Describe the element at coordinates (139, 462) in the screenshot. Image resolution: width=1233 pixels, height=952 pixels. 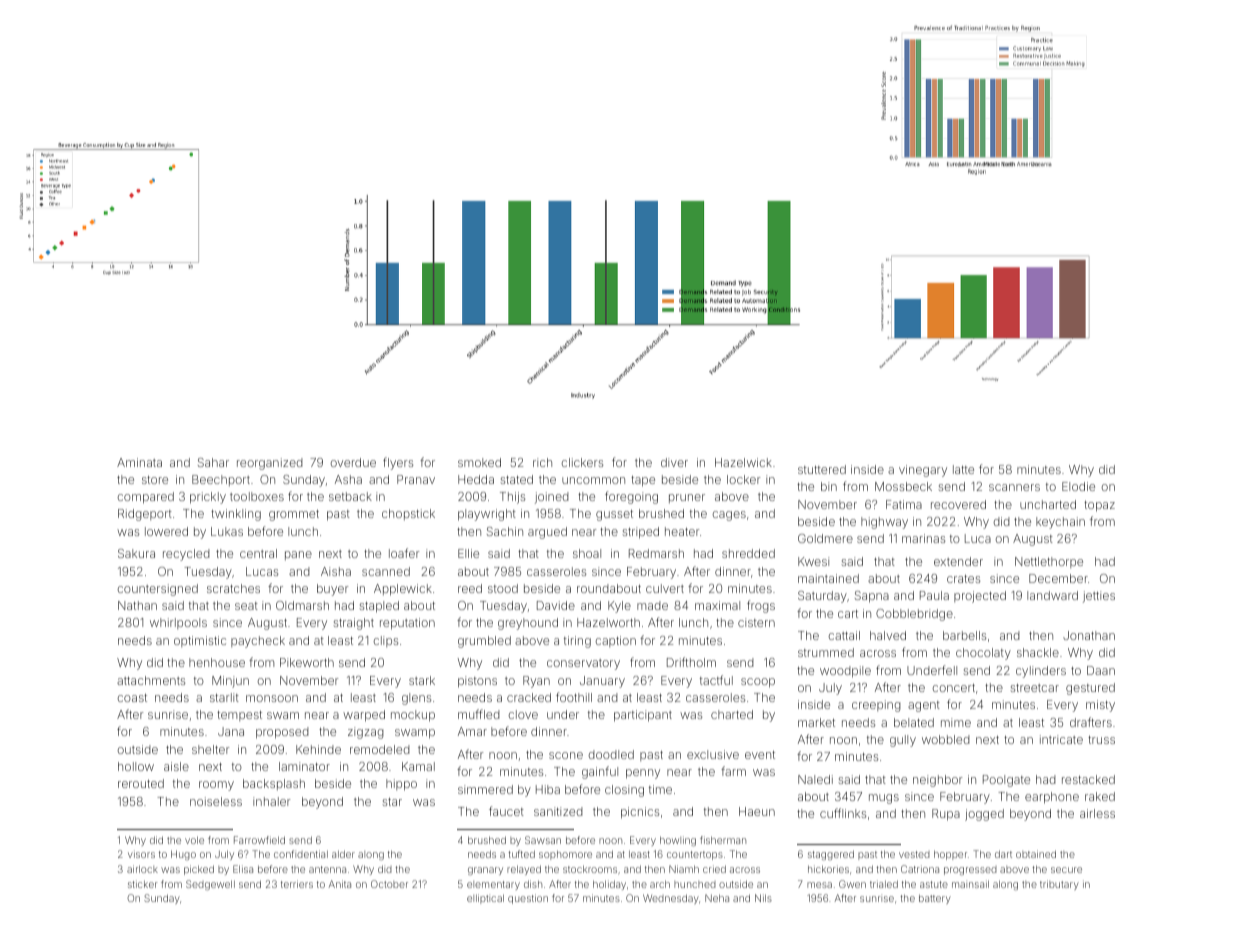
I see `Aminata` at that location.
